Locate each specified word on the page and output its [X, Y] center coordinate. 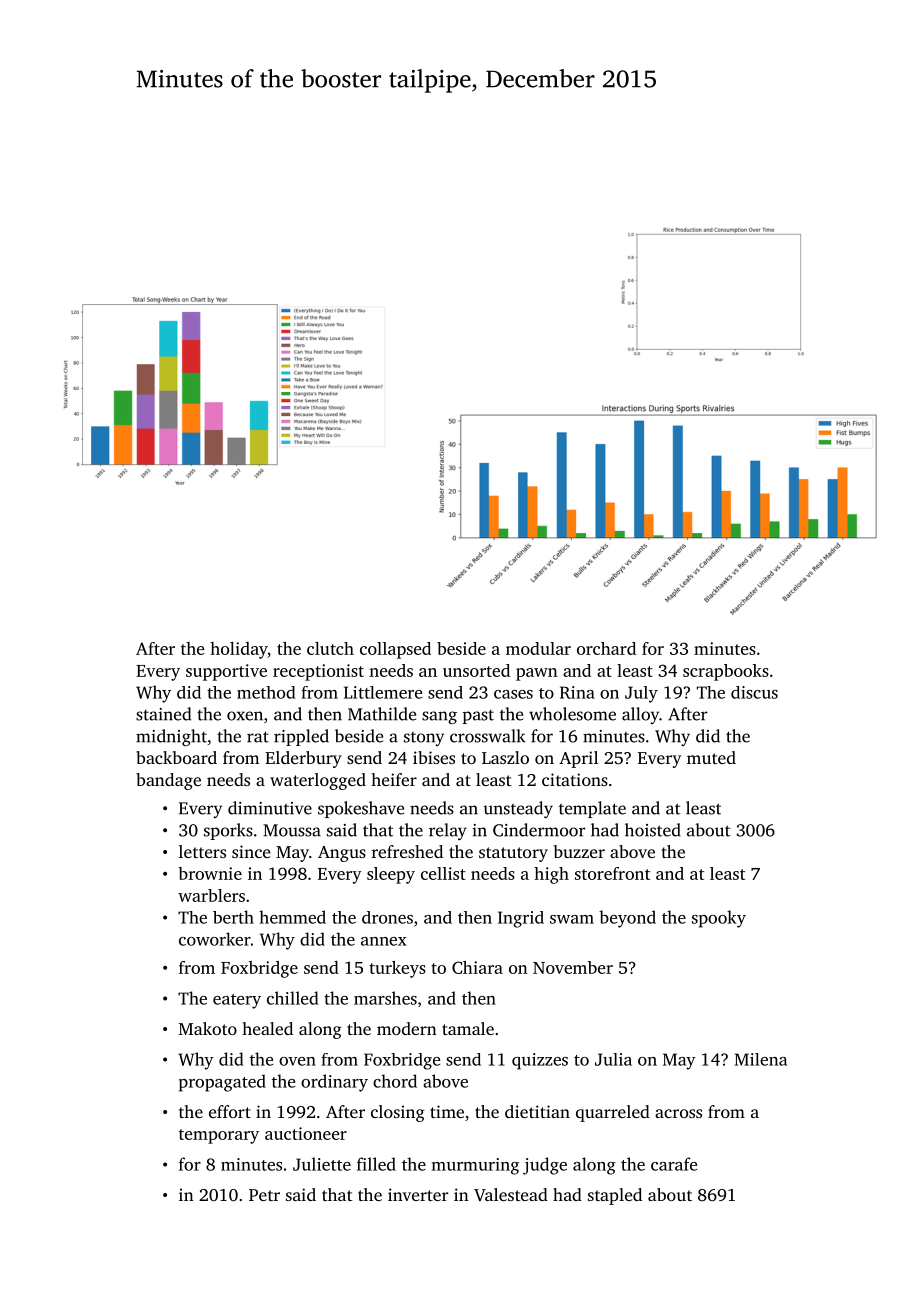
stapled [615, 1196]
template [592, 809]
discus [754, 692]
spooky [719, 919]
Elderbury [303, 759]
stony [424, 739]
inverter [418, 1194]
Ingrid [521, 919]
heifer [394, 779]
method [266, 692]
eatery [237, 1001]
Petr [264, 1195]
